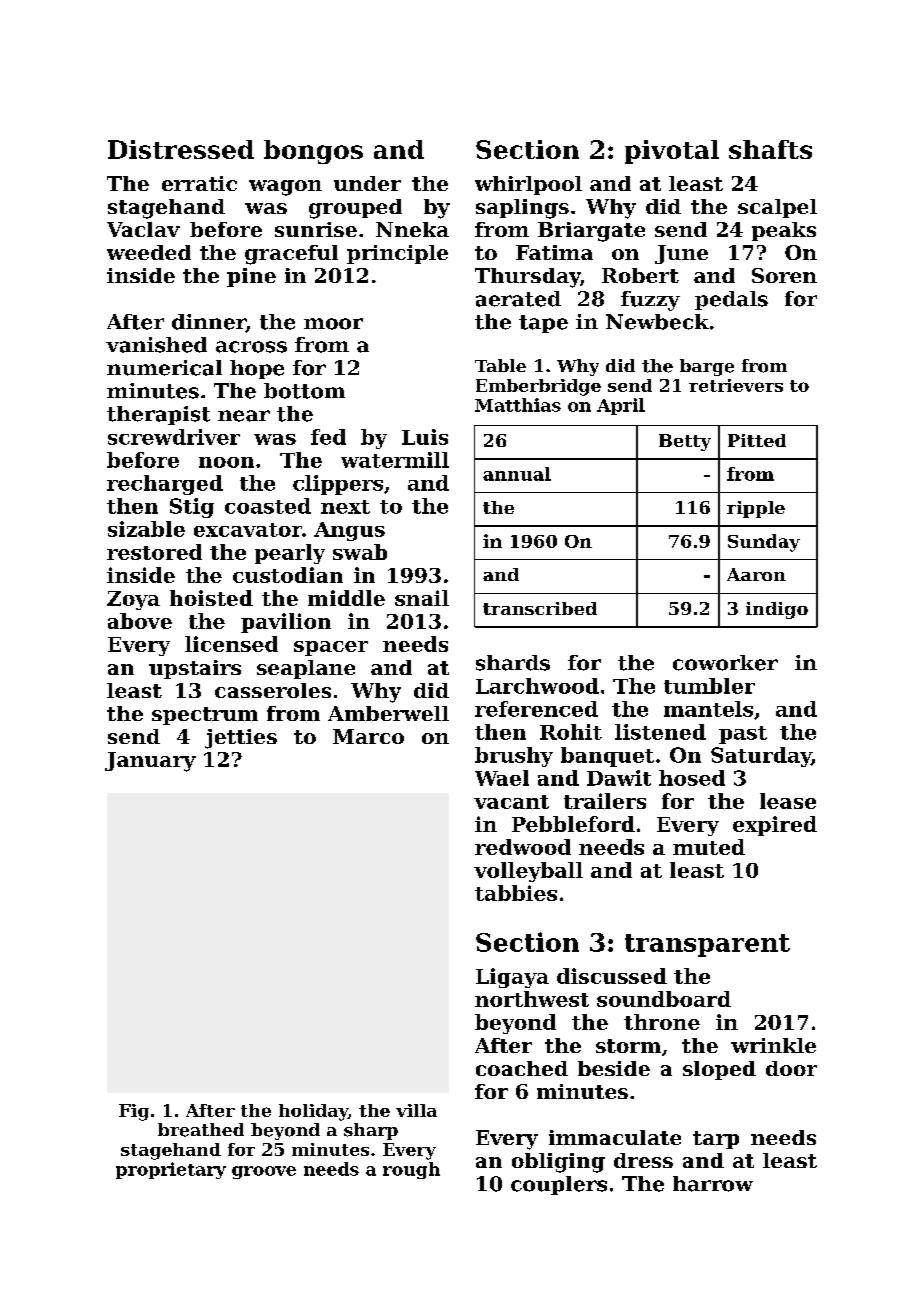 The image size is (924, 1314). Describe the element at coordinates (422, 598) in the screenshot. I see `snail` at that location.
